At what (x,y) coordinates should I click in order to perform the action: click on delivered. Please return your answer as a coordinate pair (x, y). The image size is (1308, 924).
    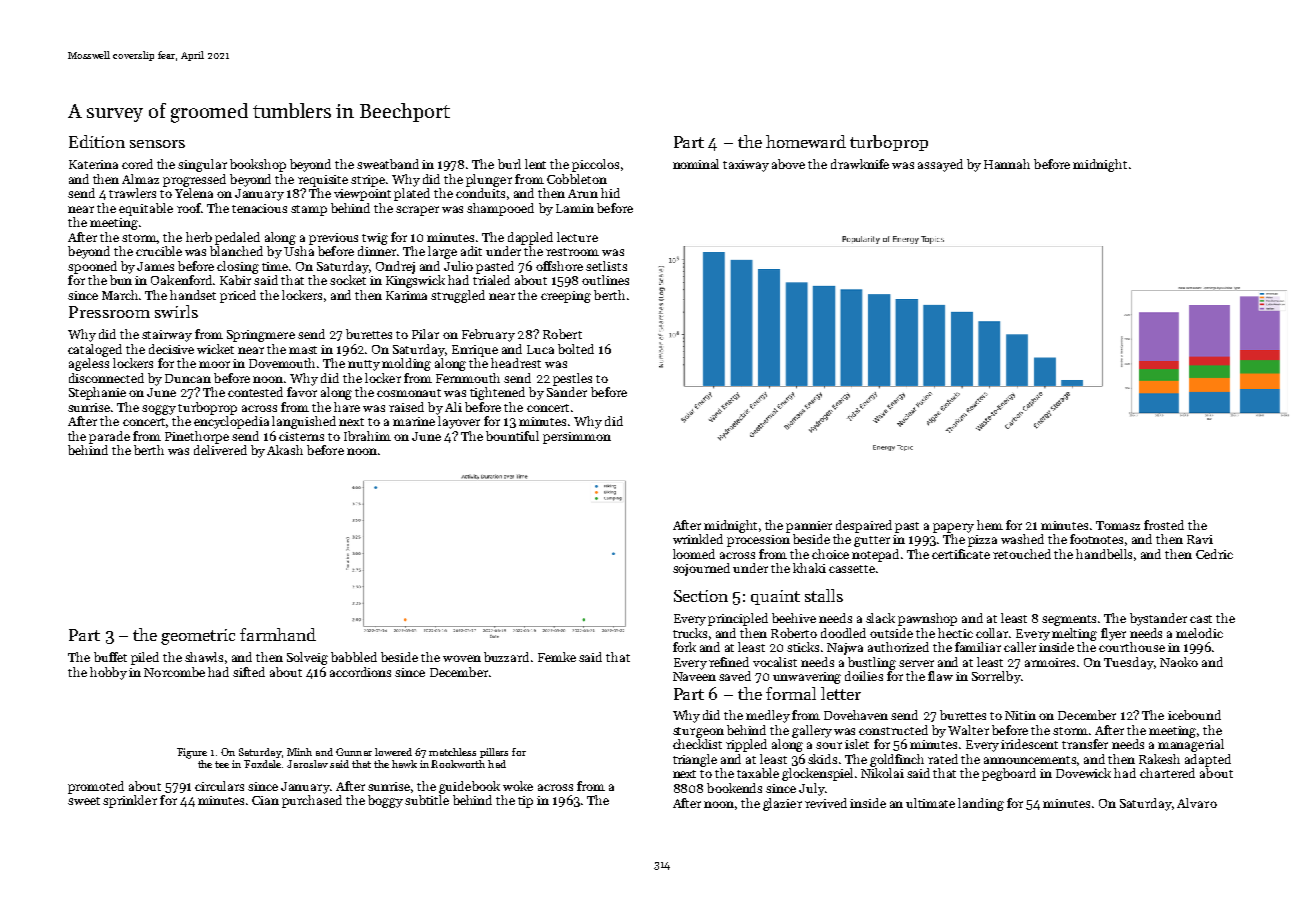
    Looking at the image, I should click on (220, 450).
